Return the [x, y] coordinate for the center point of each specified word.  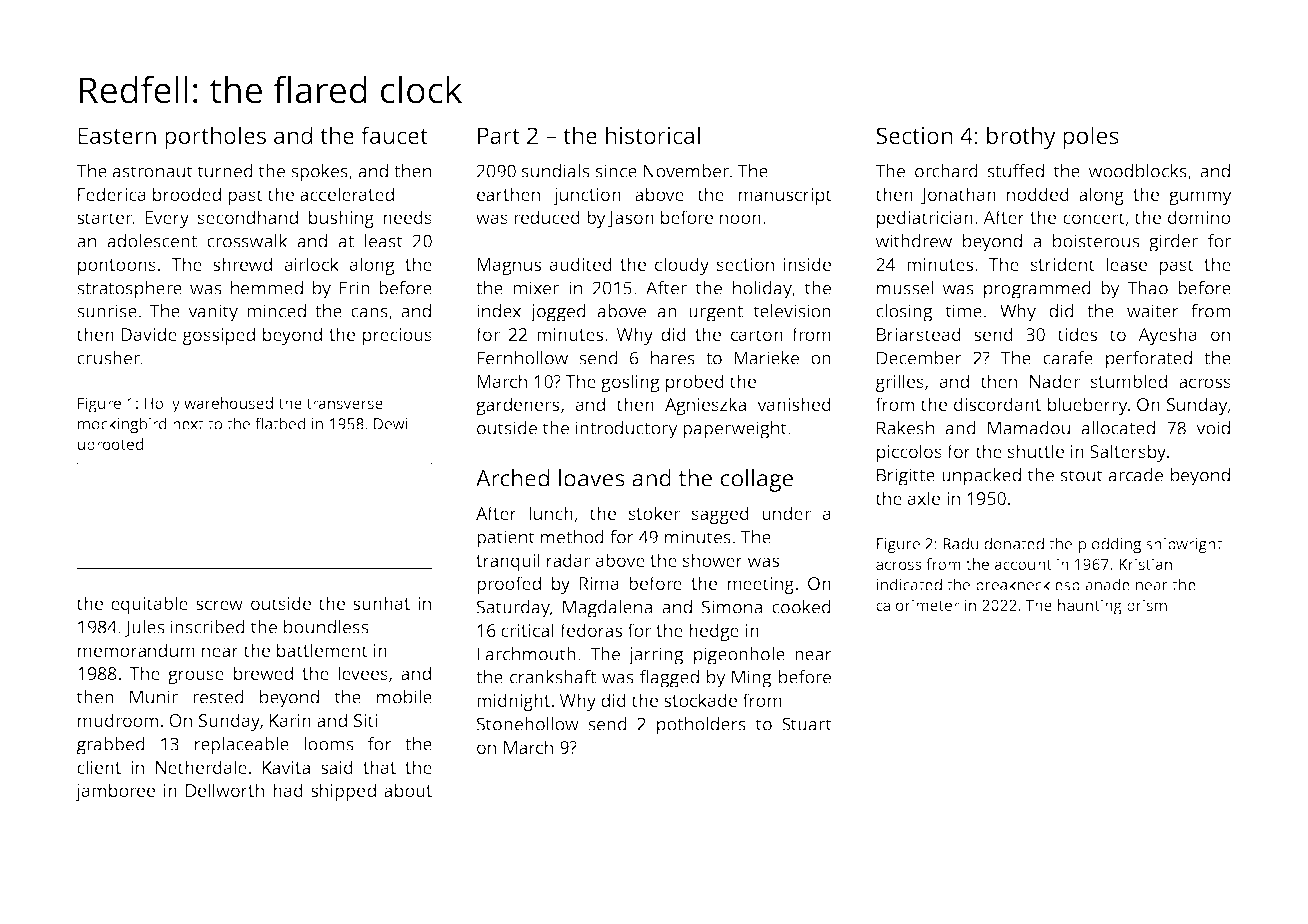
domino [1199, 217]
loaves [592, 478]
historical [653, 135]
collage [757, 480]
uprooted [110, 446]
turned [225, 171]
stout [1082, 475]
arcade [1136, 475]
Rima [599, 583]
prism [1147, 607]
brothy [1021, 138]
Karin [290, 720]
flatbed [280, 423]
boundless [326, 627]
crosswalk [247, 241]
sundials [555, 171]
